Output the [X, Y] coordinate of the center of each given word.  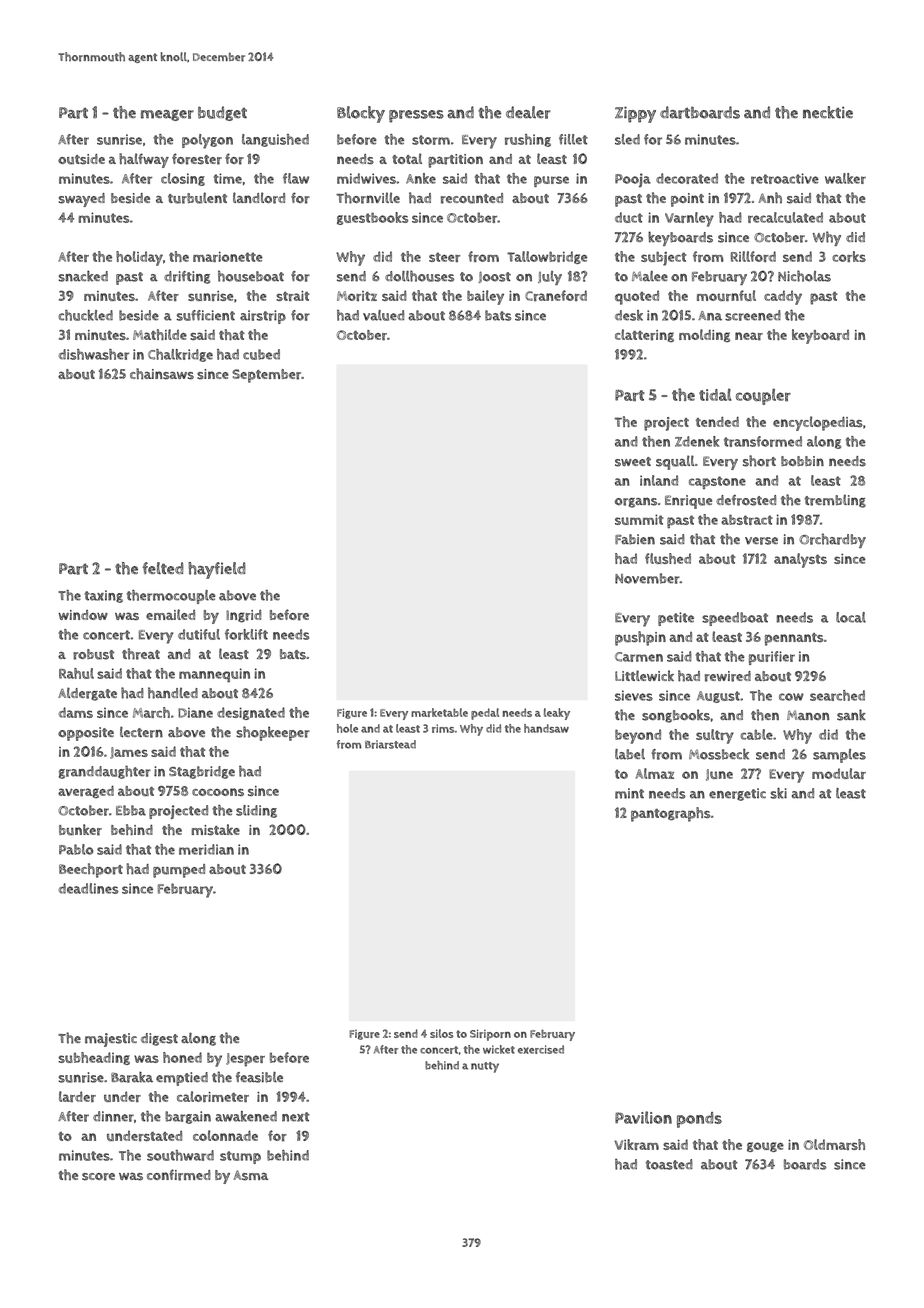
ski [778, 793]
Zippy [635, 114]
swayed [82, 200]
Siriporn [490, 1035]
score [98, 1177]
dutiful [199, 634]
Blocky [361, 114]
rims [443, 728]
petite [676, 619]
